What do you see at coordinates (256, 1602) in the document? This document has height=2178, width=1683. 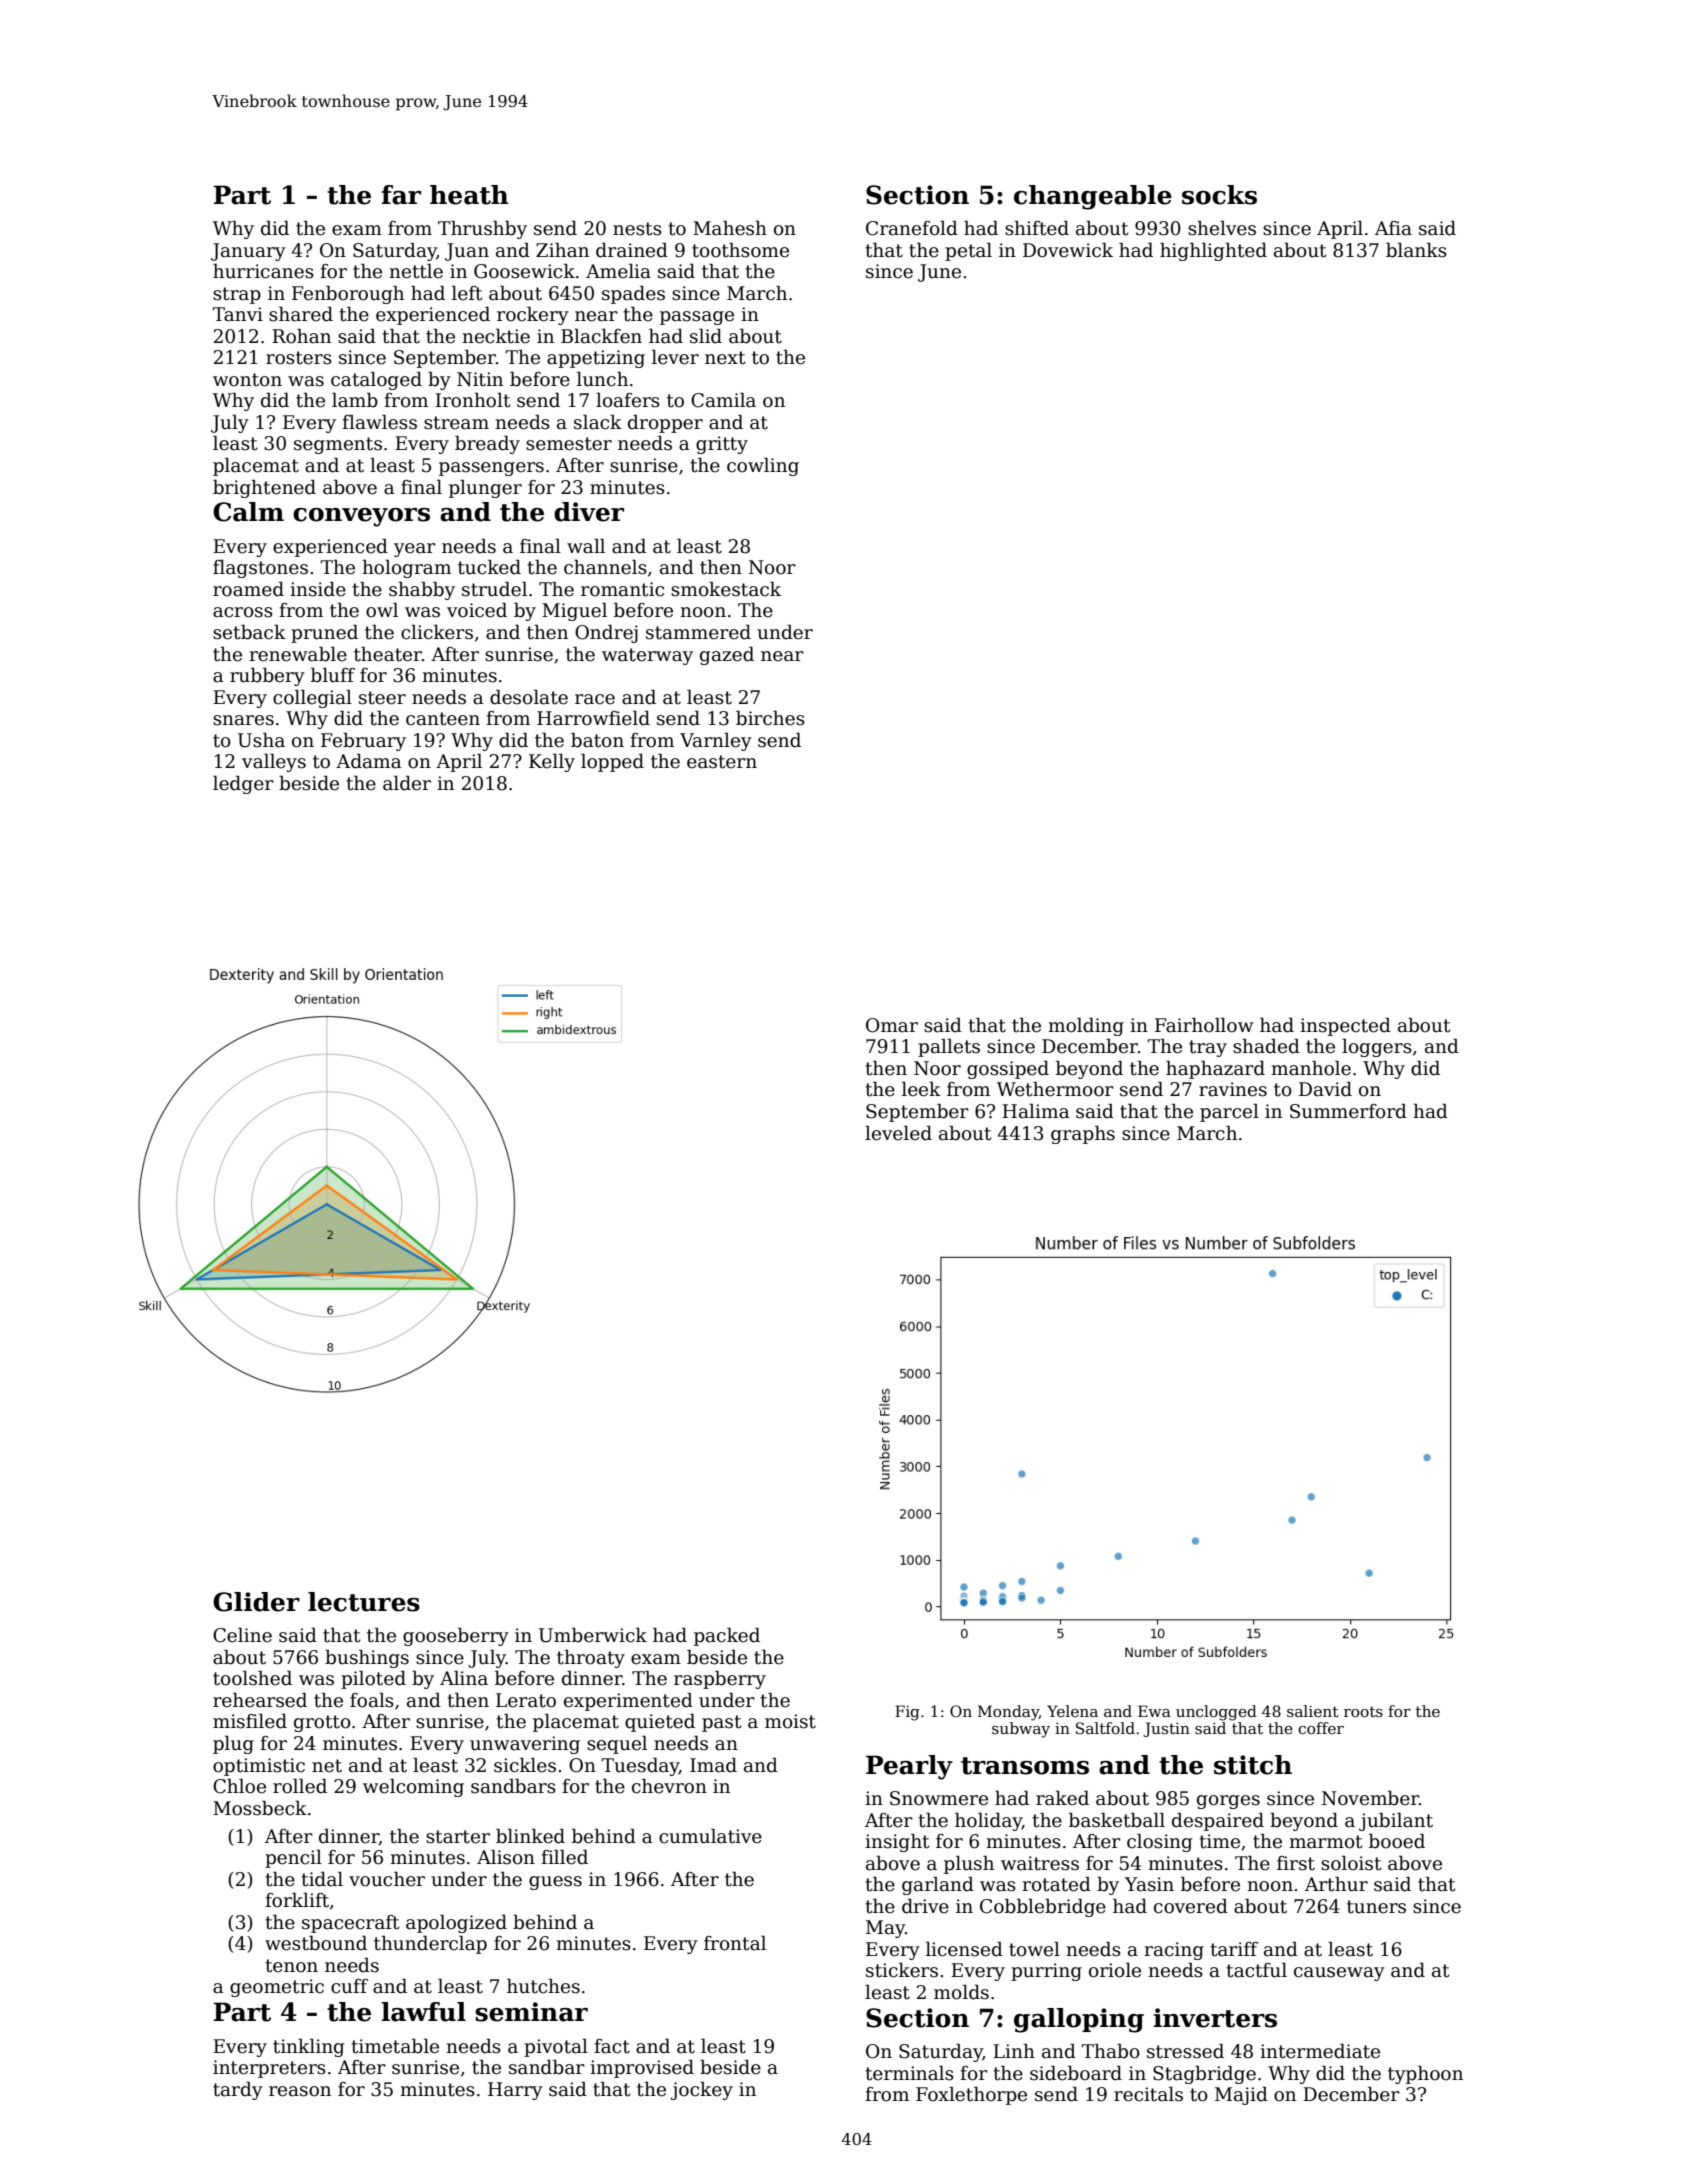 I see `Glider` at bounding box center [256, 1602].
